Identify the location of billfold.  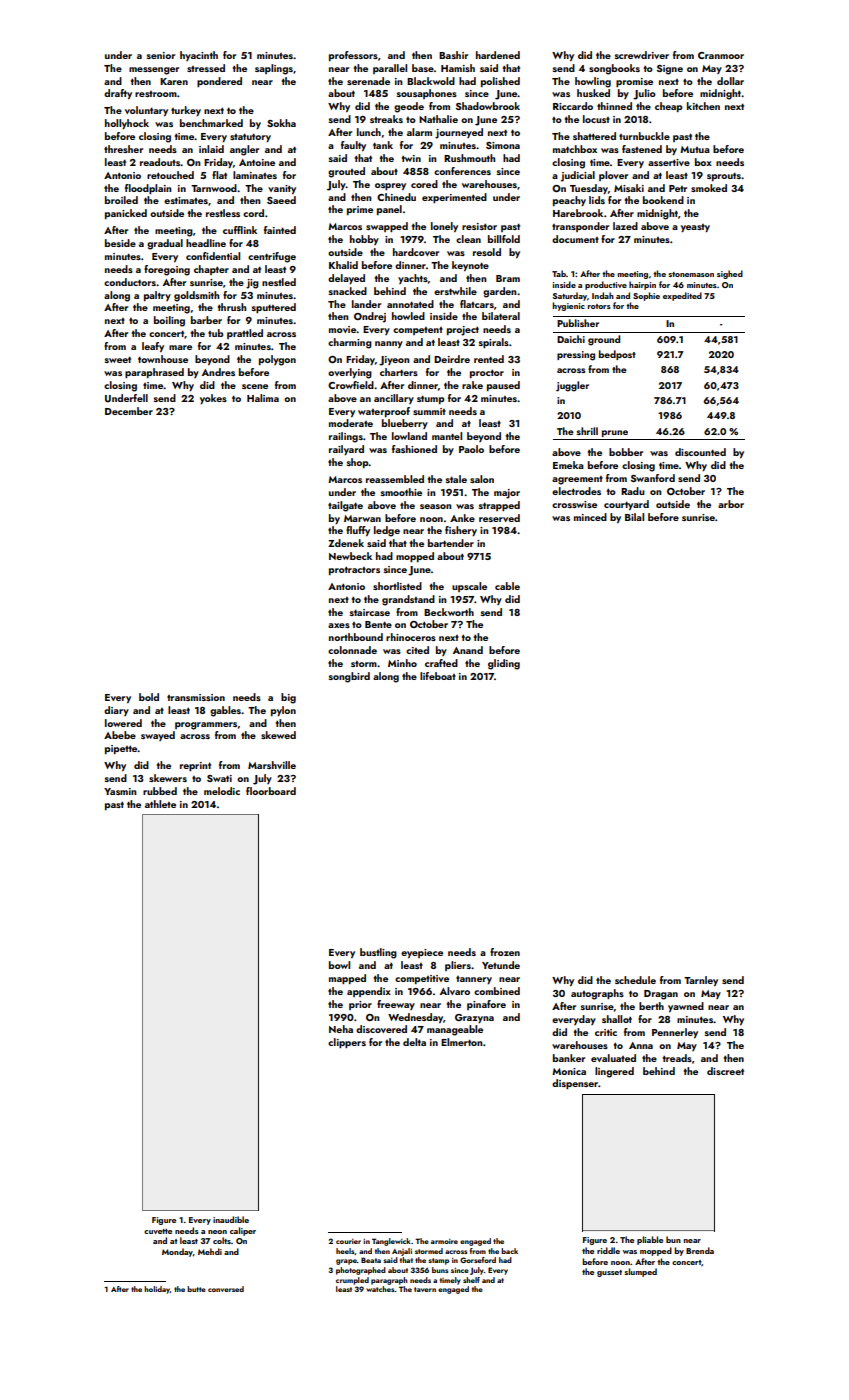
(504, 239).
